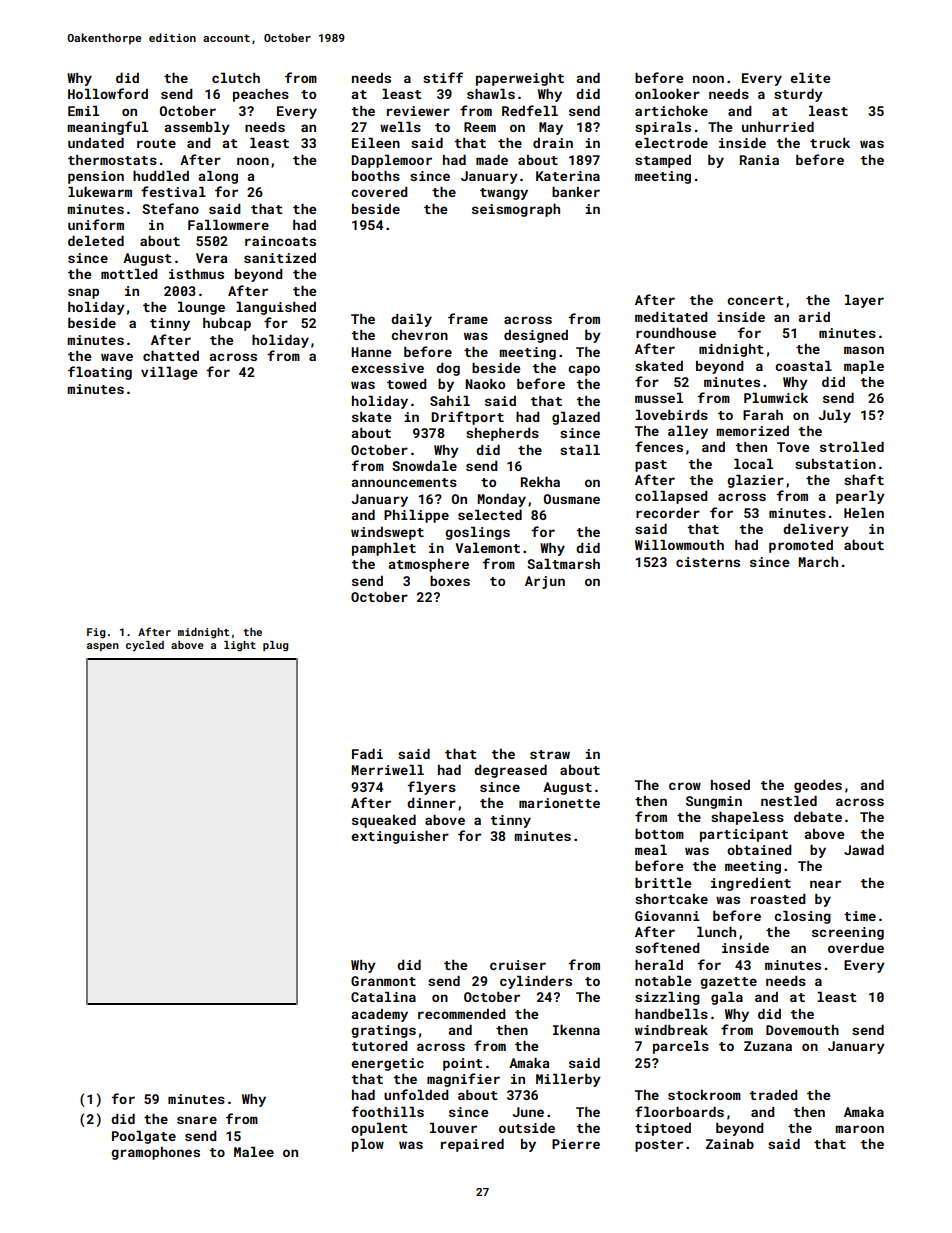  Describe the element at coordinates (830, 143) in the image. I see `truck` at that location.
